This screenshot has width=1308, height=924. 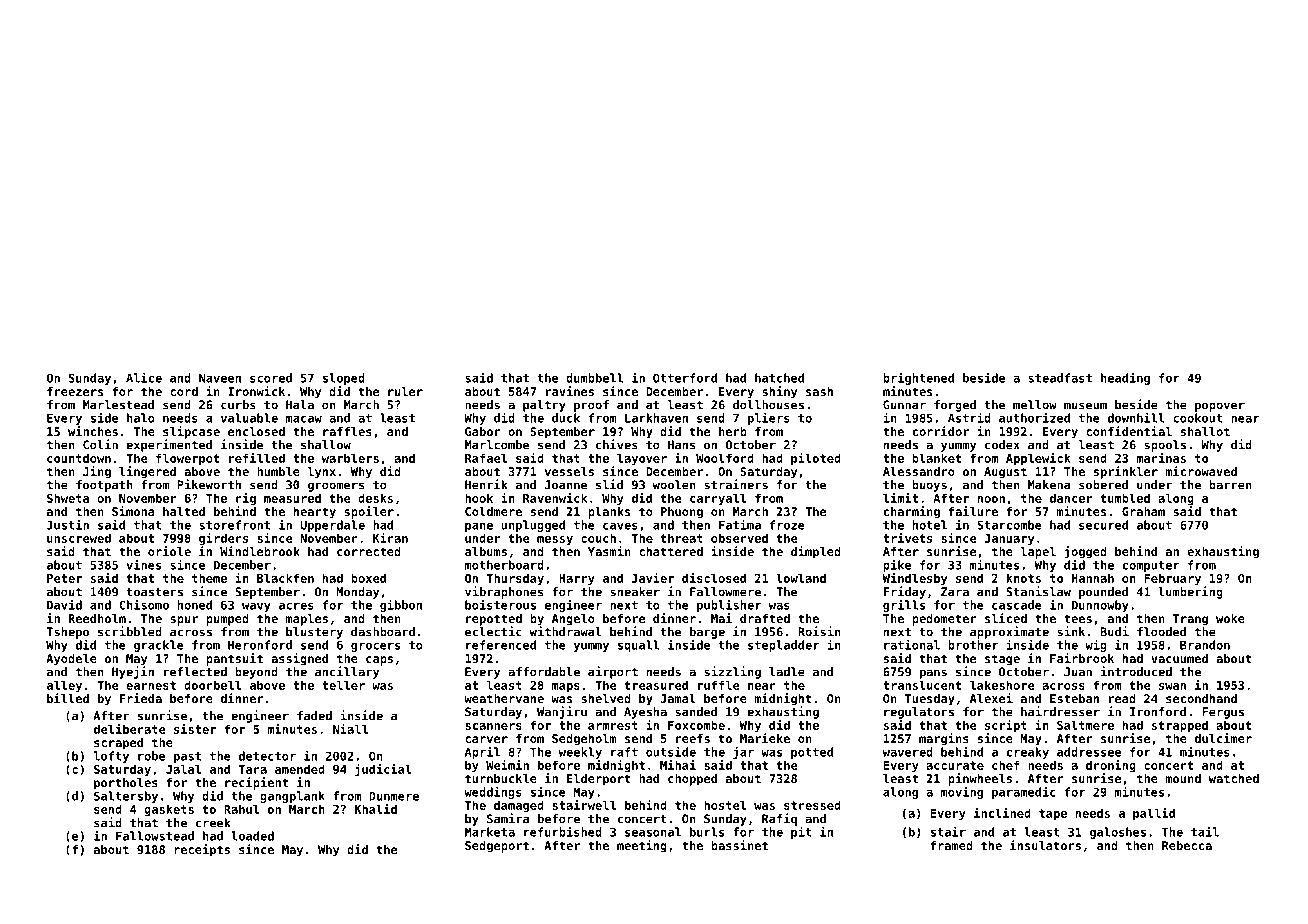 I want to click on Fatima, so click(x=740, y=524).
